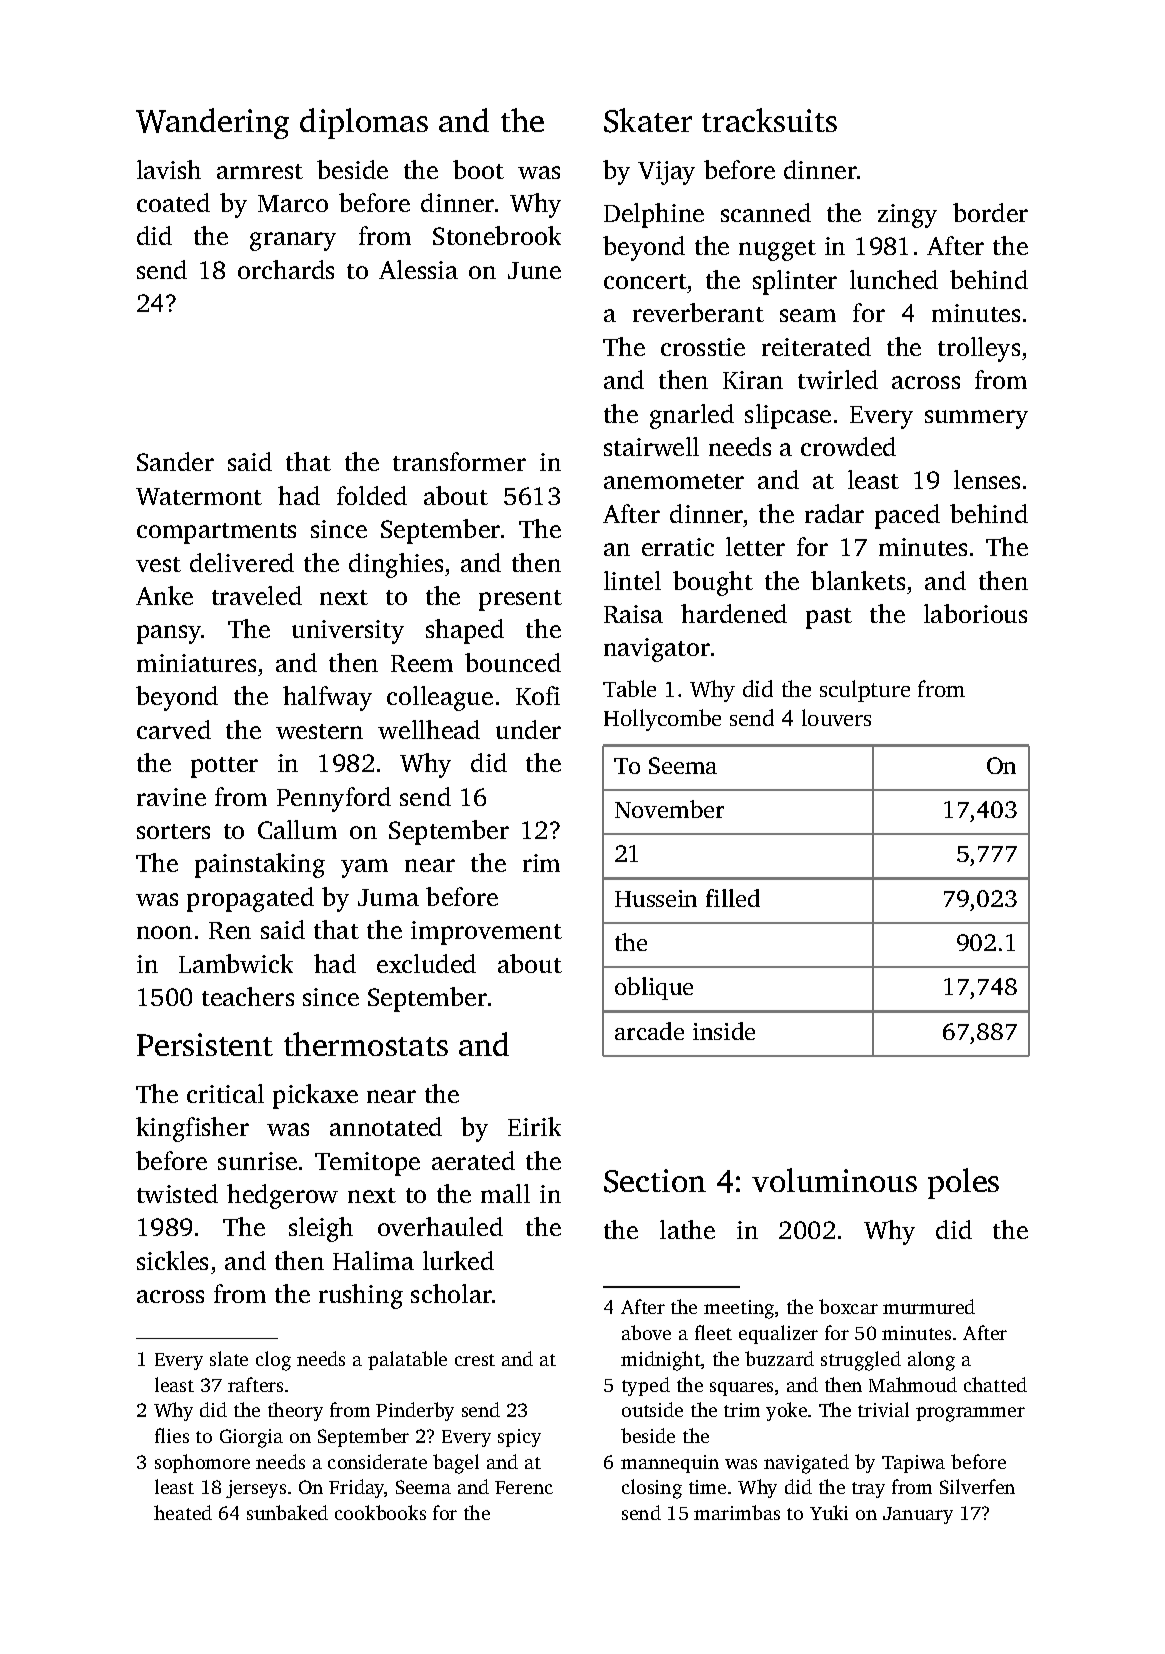 This page has width=1165, height=1654. Describe the element at coordinates (769, 120) in the page. I see `tracksuits` at that location.
